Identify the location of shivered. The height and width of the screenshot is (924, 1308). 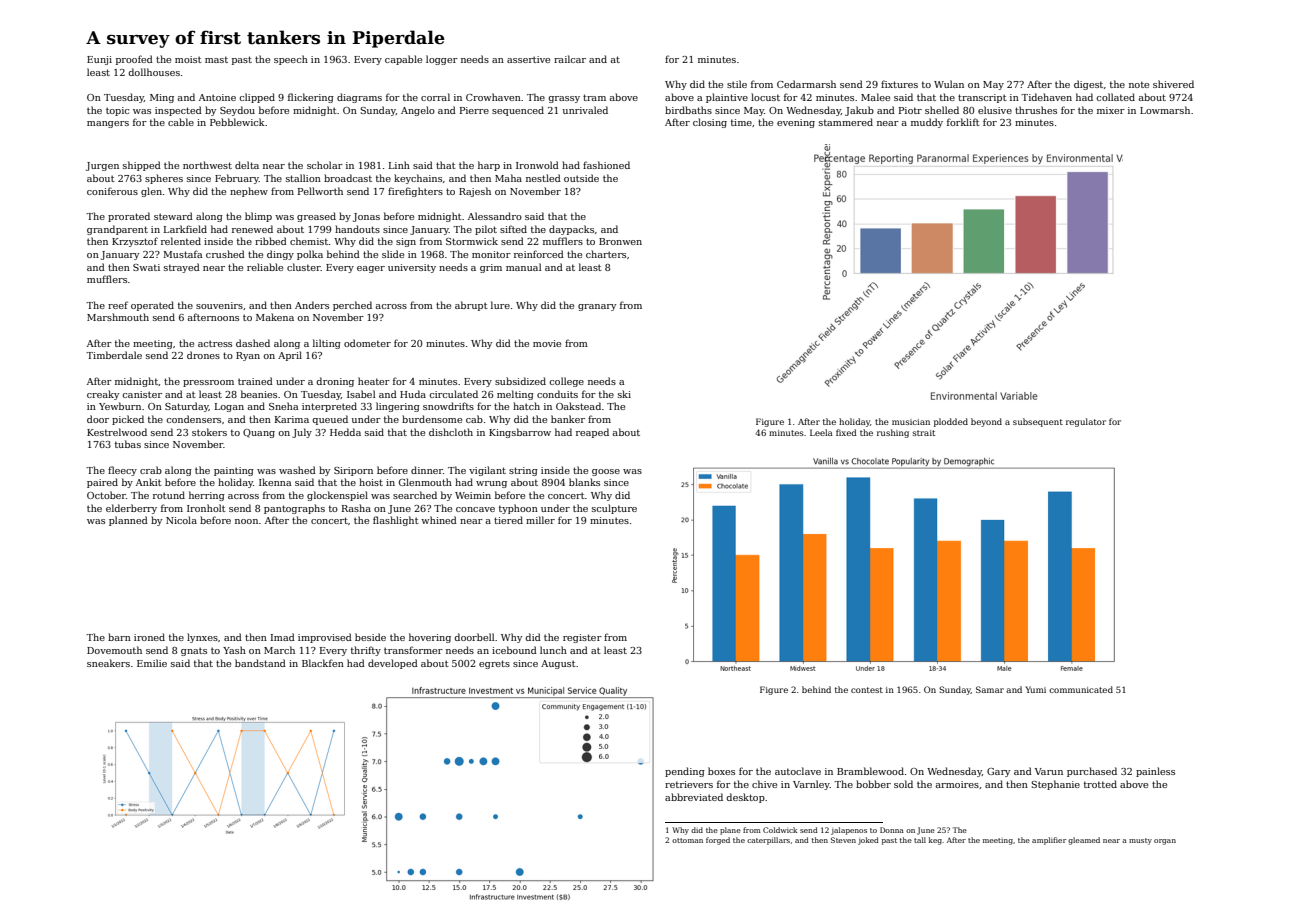
(1173, 84).
